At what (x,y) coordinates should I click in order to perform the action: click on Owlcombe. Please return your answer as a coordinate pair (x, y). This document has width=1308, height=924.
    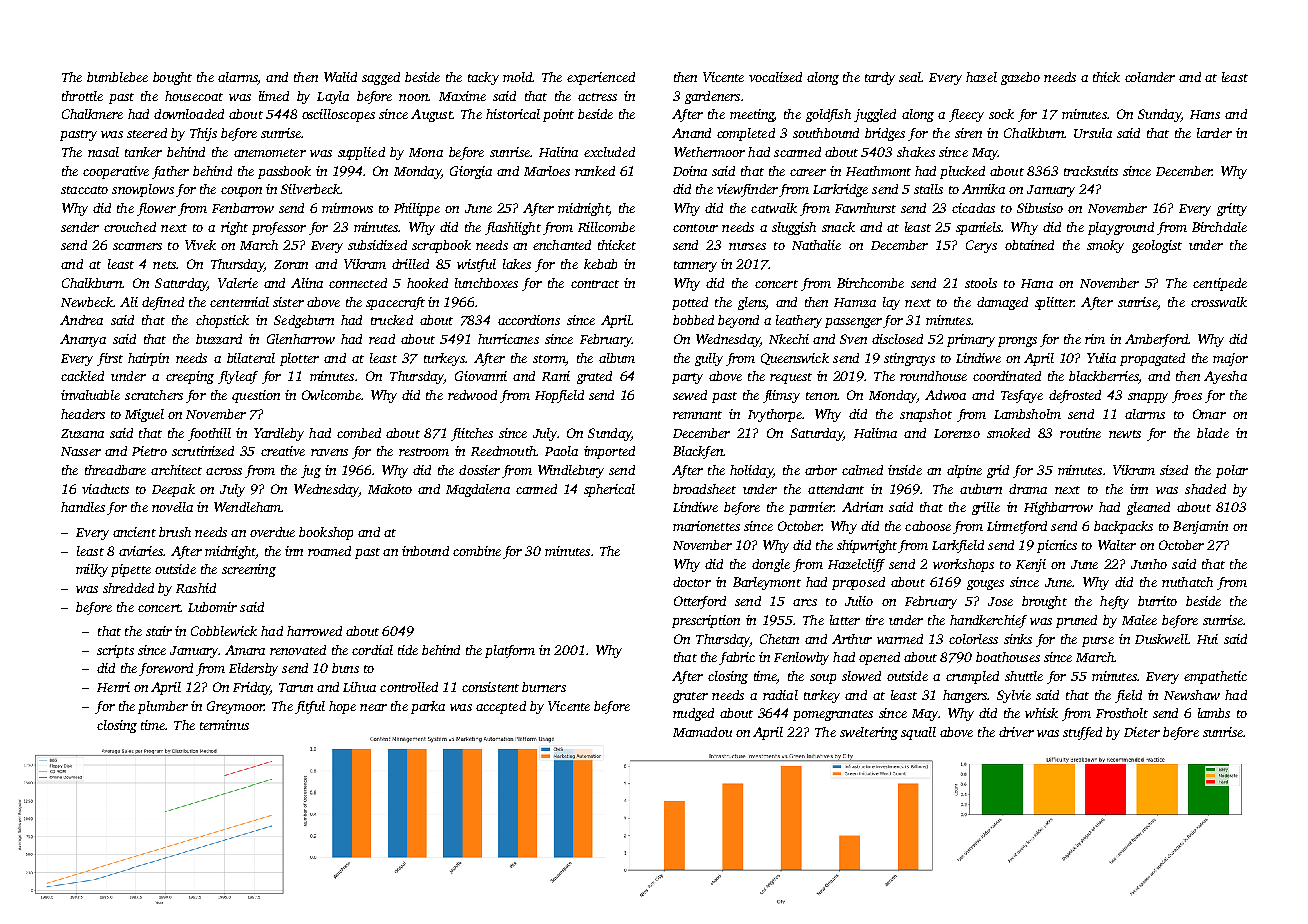
    Looking at the image, I should click on (331, 395).
